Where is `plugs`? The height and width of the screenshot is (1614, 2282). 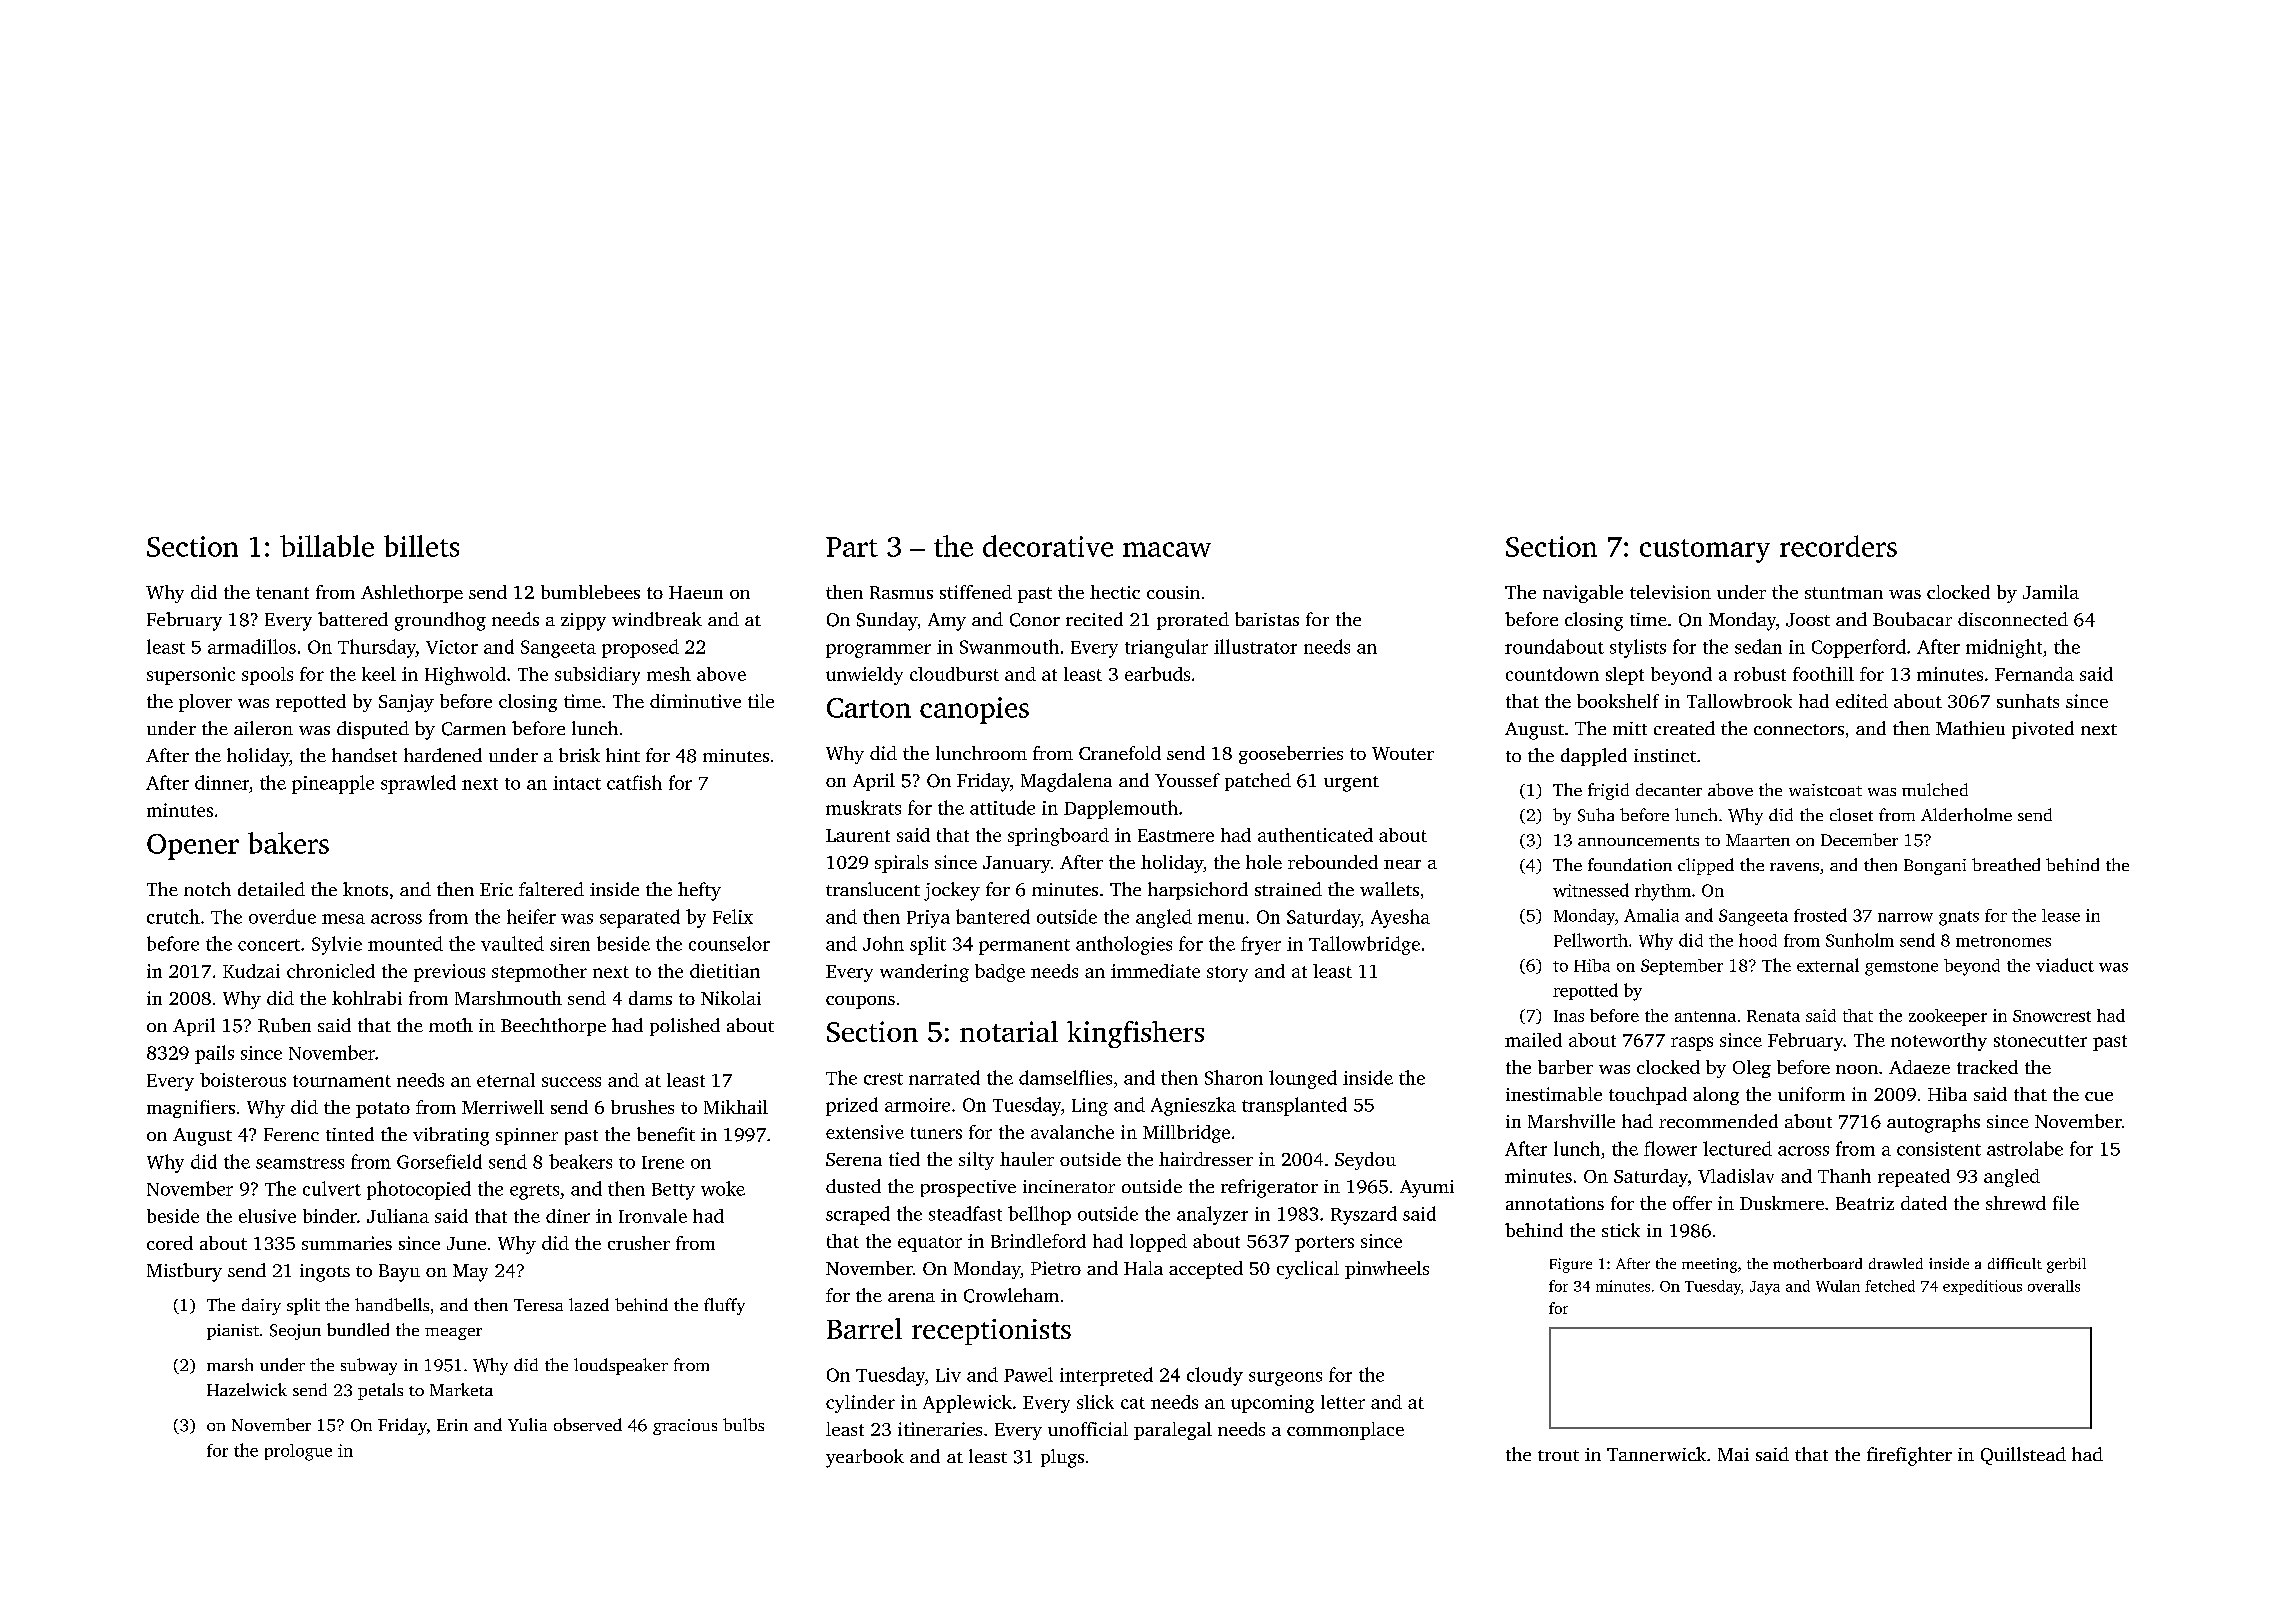
plugs is located at coordinates (1062, 1458).
